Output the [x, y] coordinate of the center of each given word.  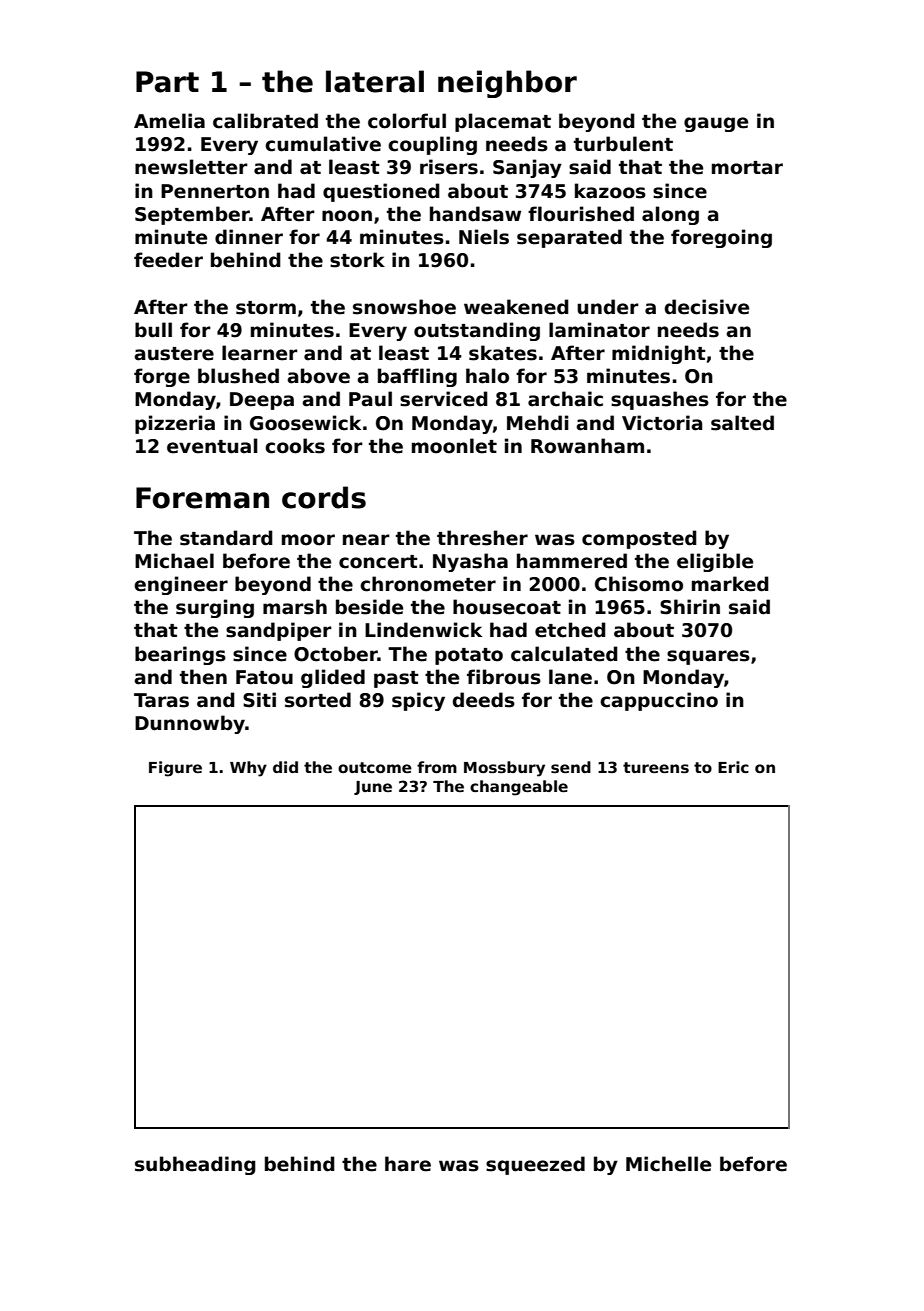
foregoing [721, 238]
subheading [195, 1165]
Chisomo [639, 584]
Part [167, 82]
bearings [180, 655]
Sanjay [527, 168]
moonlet [454, 446]
